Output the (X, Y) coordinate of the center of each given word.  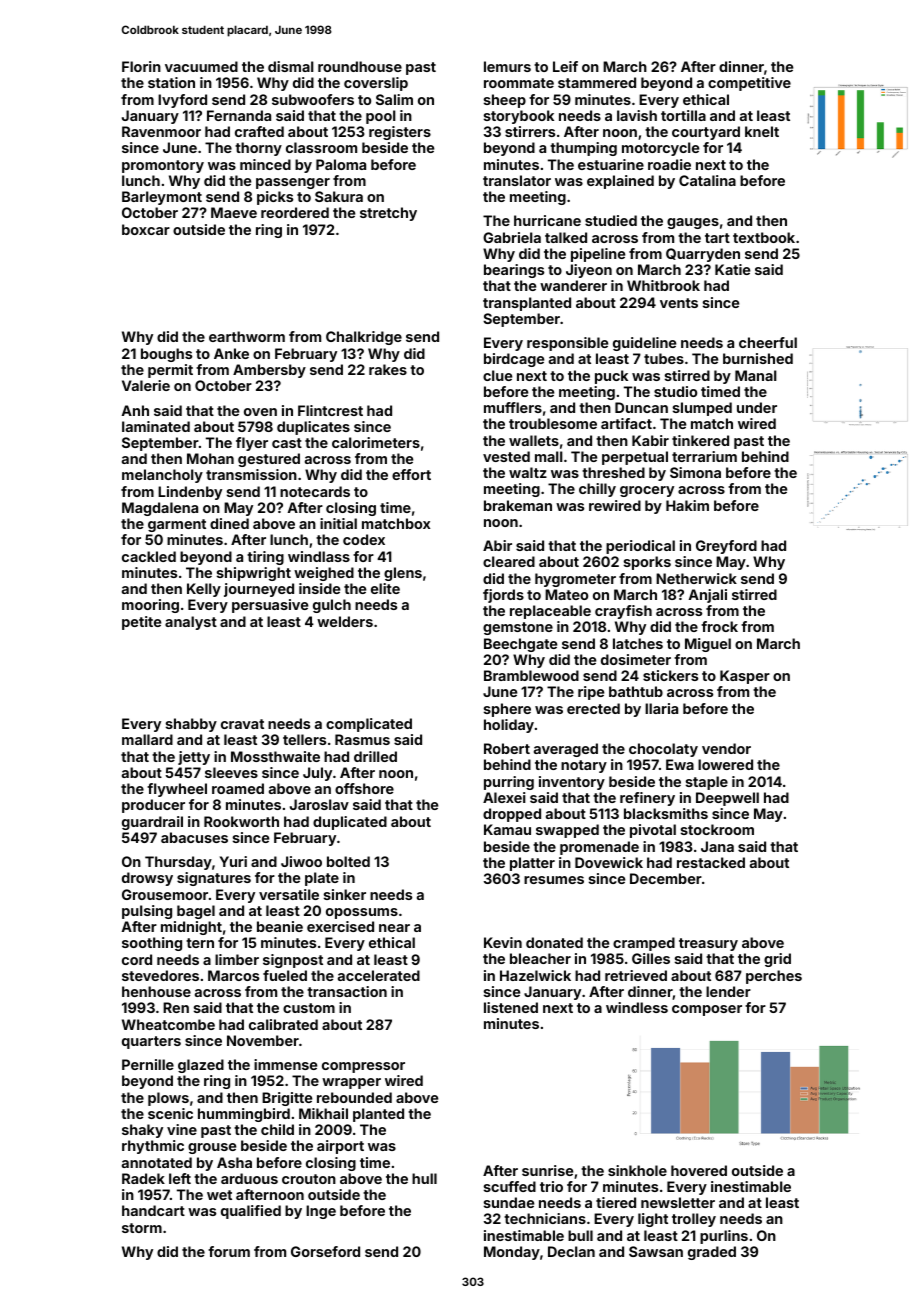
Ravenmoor (161, 131)
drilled (375, 756)
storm (142, 1228)
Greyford (726, 547)
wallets (534, 440)
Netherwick (696, 578)
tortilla (683, 115)
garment (177, 525)
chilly (597, 490)
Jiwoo (301, 861)
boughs (166, 355)
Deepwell (727, 799)
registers (400, 133)
